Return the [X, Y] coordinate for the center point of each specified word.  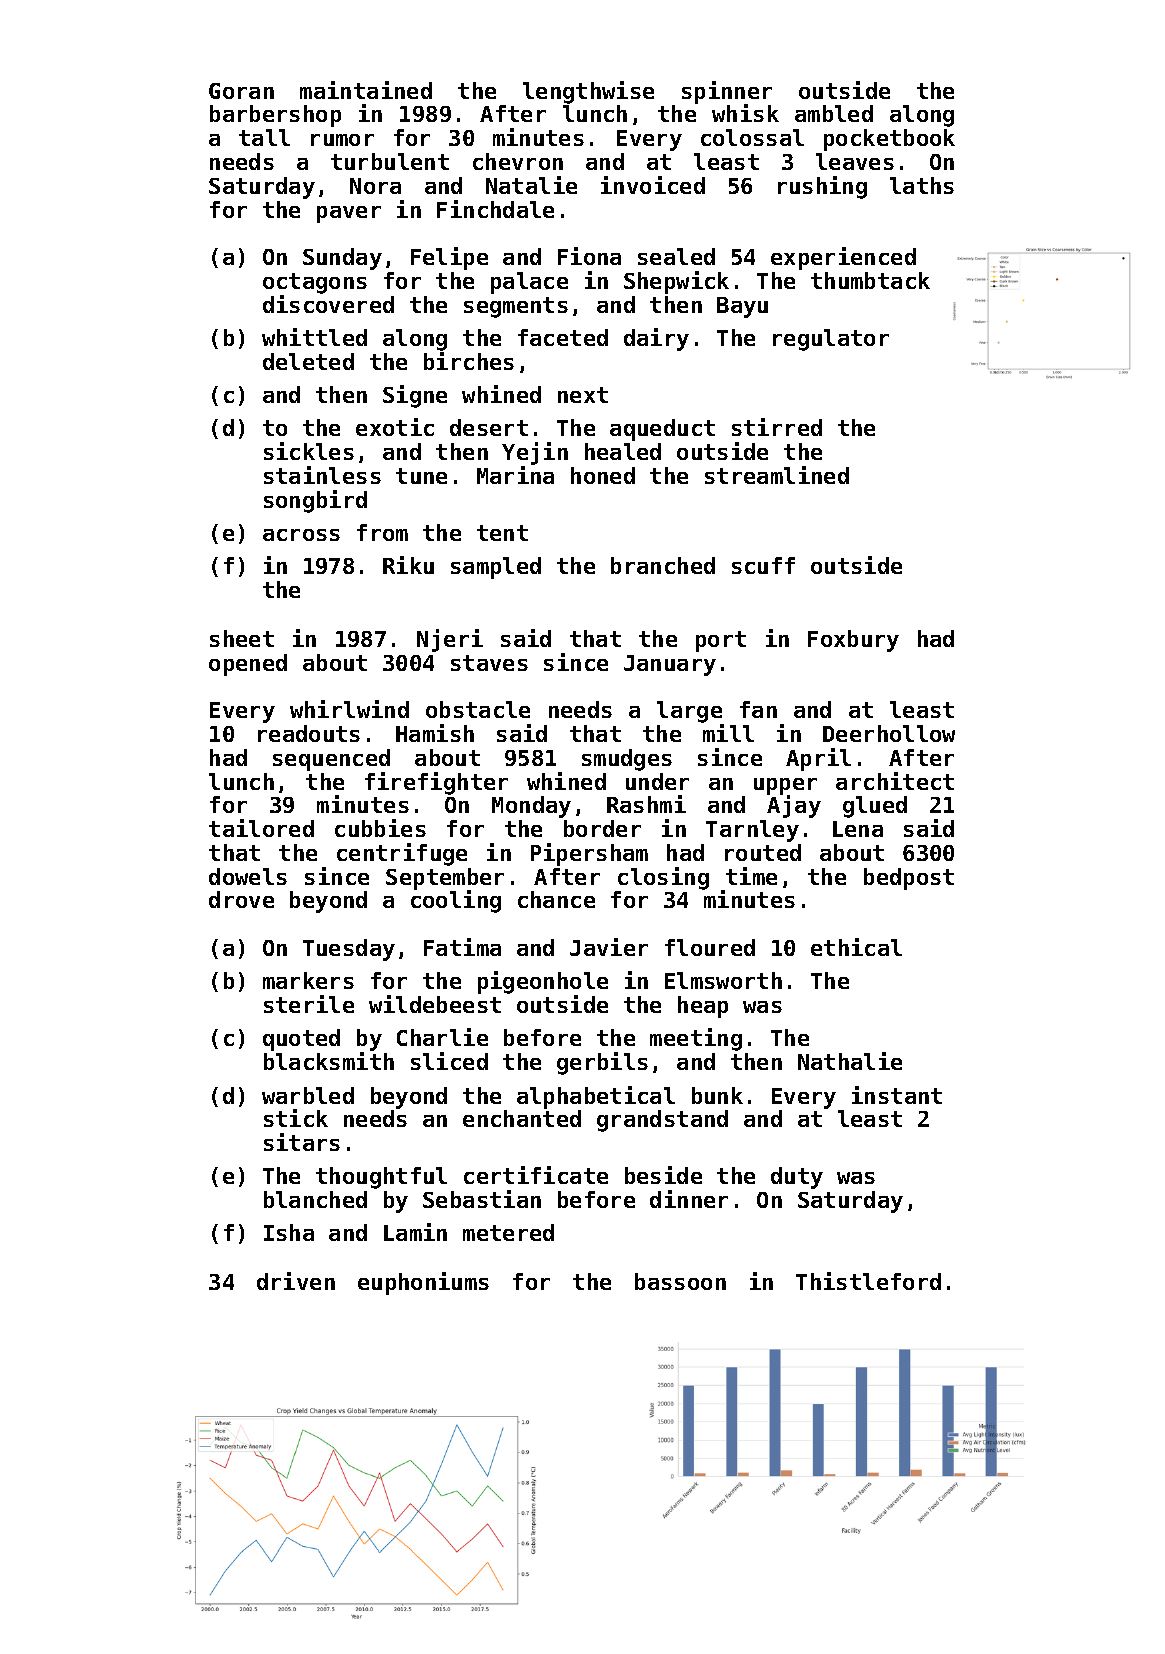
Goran [241, 91]
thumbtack [870, 280]
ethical [856, 947]
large [689, 712]
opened [248, 665]
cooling [456, 901]
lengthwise [588, 92]
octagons [315, 283]
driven [296, 1281]
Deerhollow [889, 733]
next [583, 395]
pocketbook [889, 140]
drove [241, 899]
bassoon [680, 1281]
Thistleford [868, 1281]
